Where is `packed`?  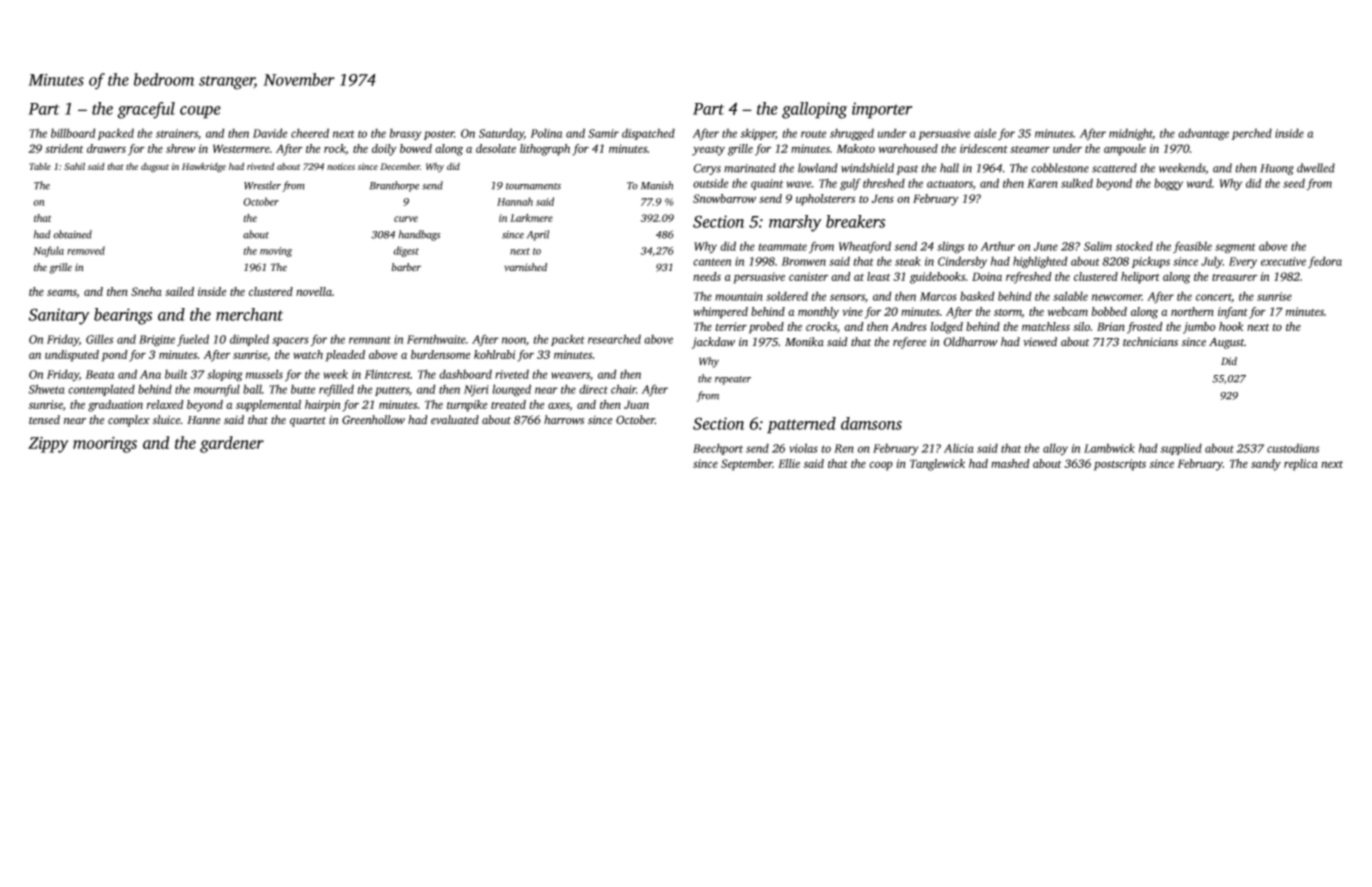
packed is located at coordinates (116, 134).
